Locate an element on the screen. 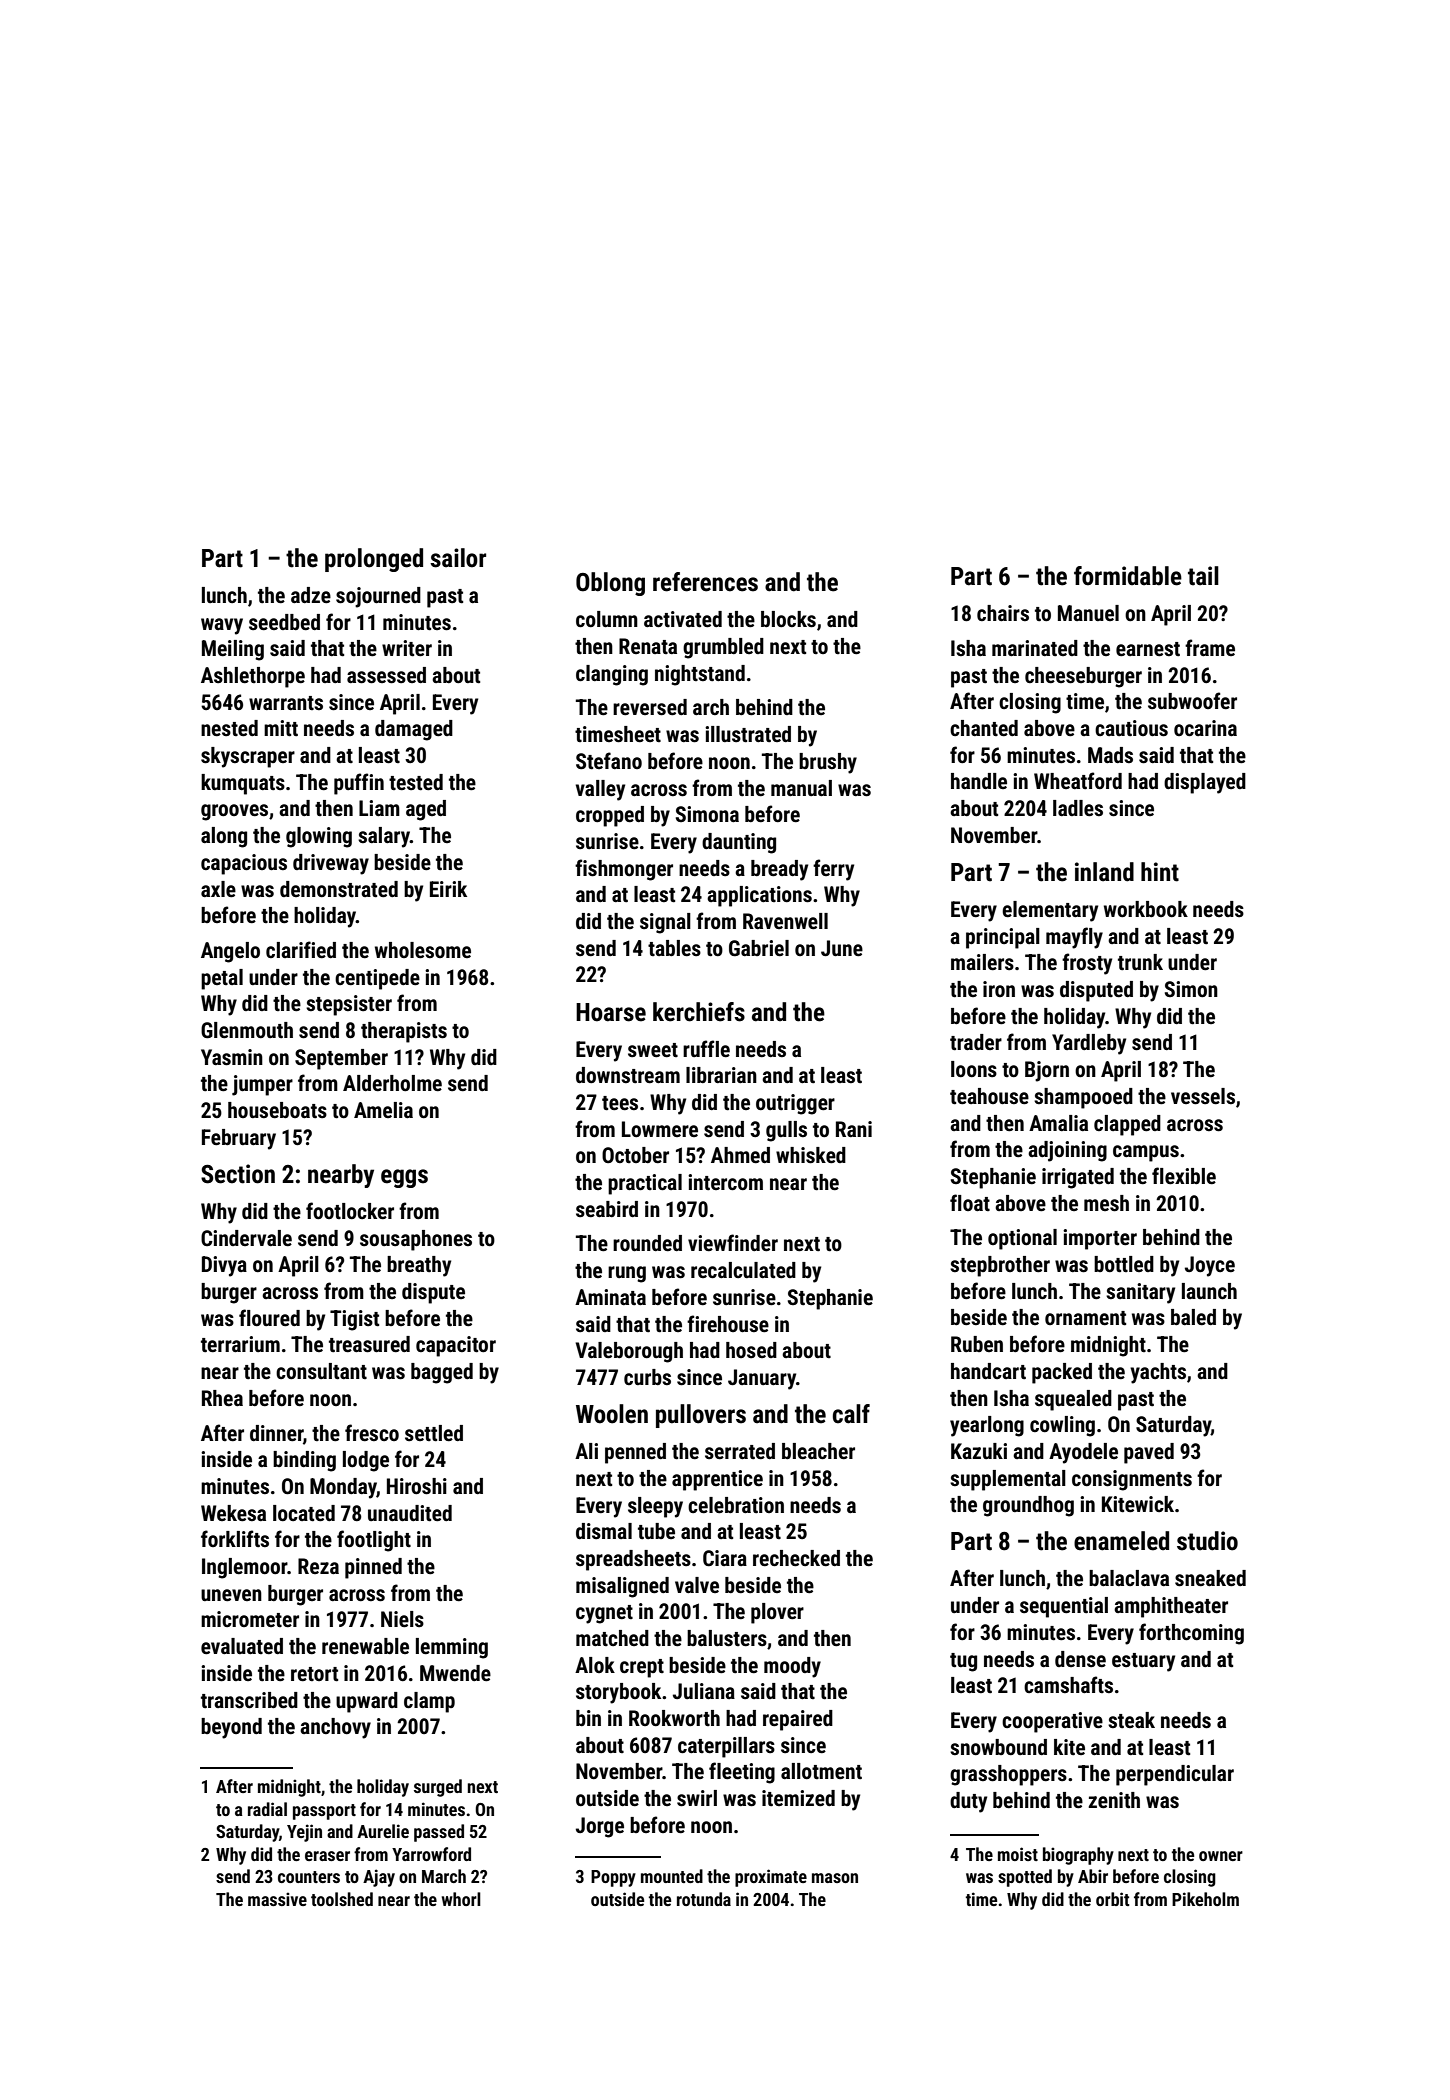 Image resolution: width=1450 pixels, height=2100 pixels. Alderholme is located at coordinates (392, 1083).
